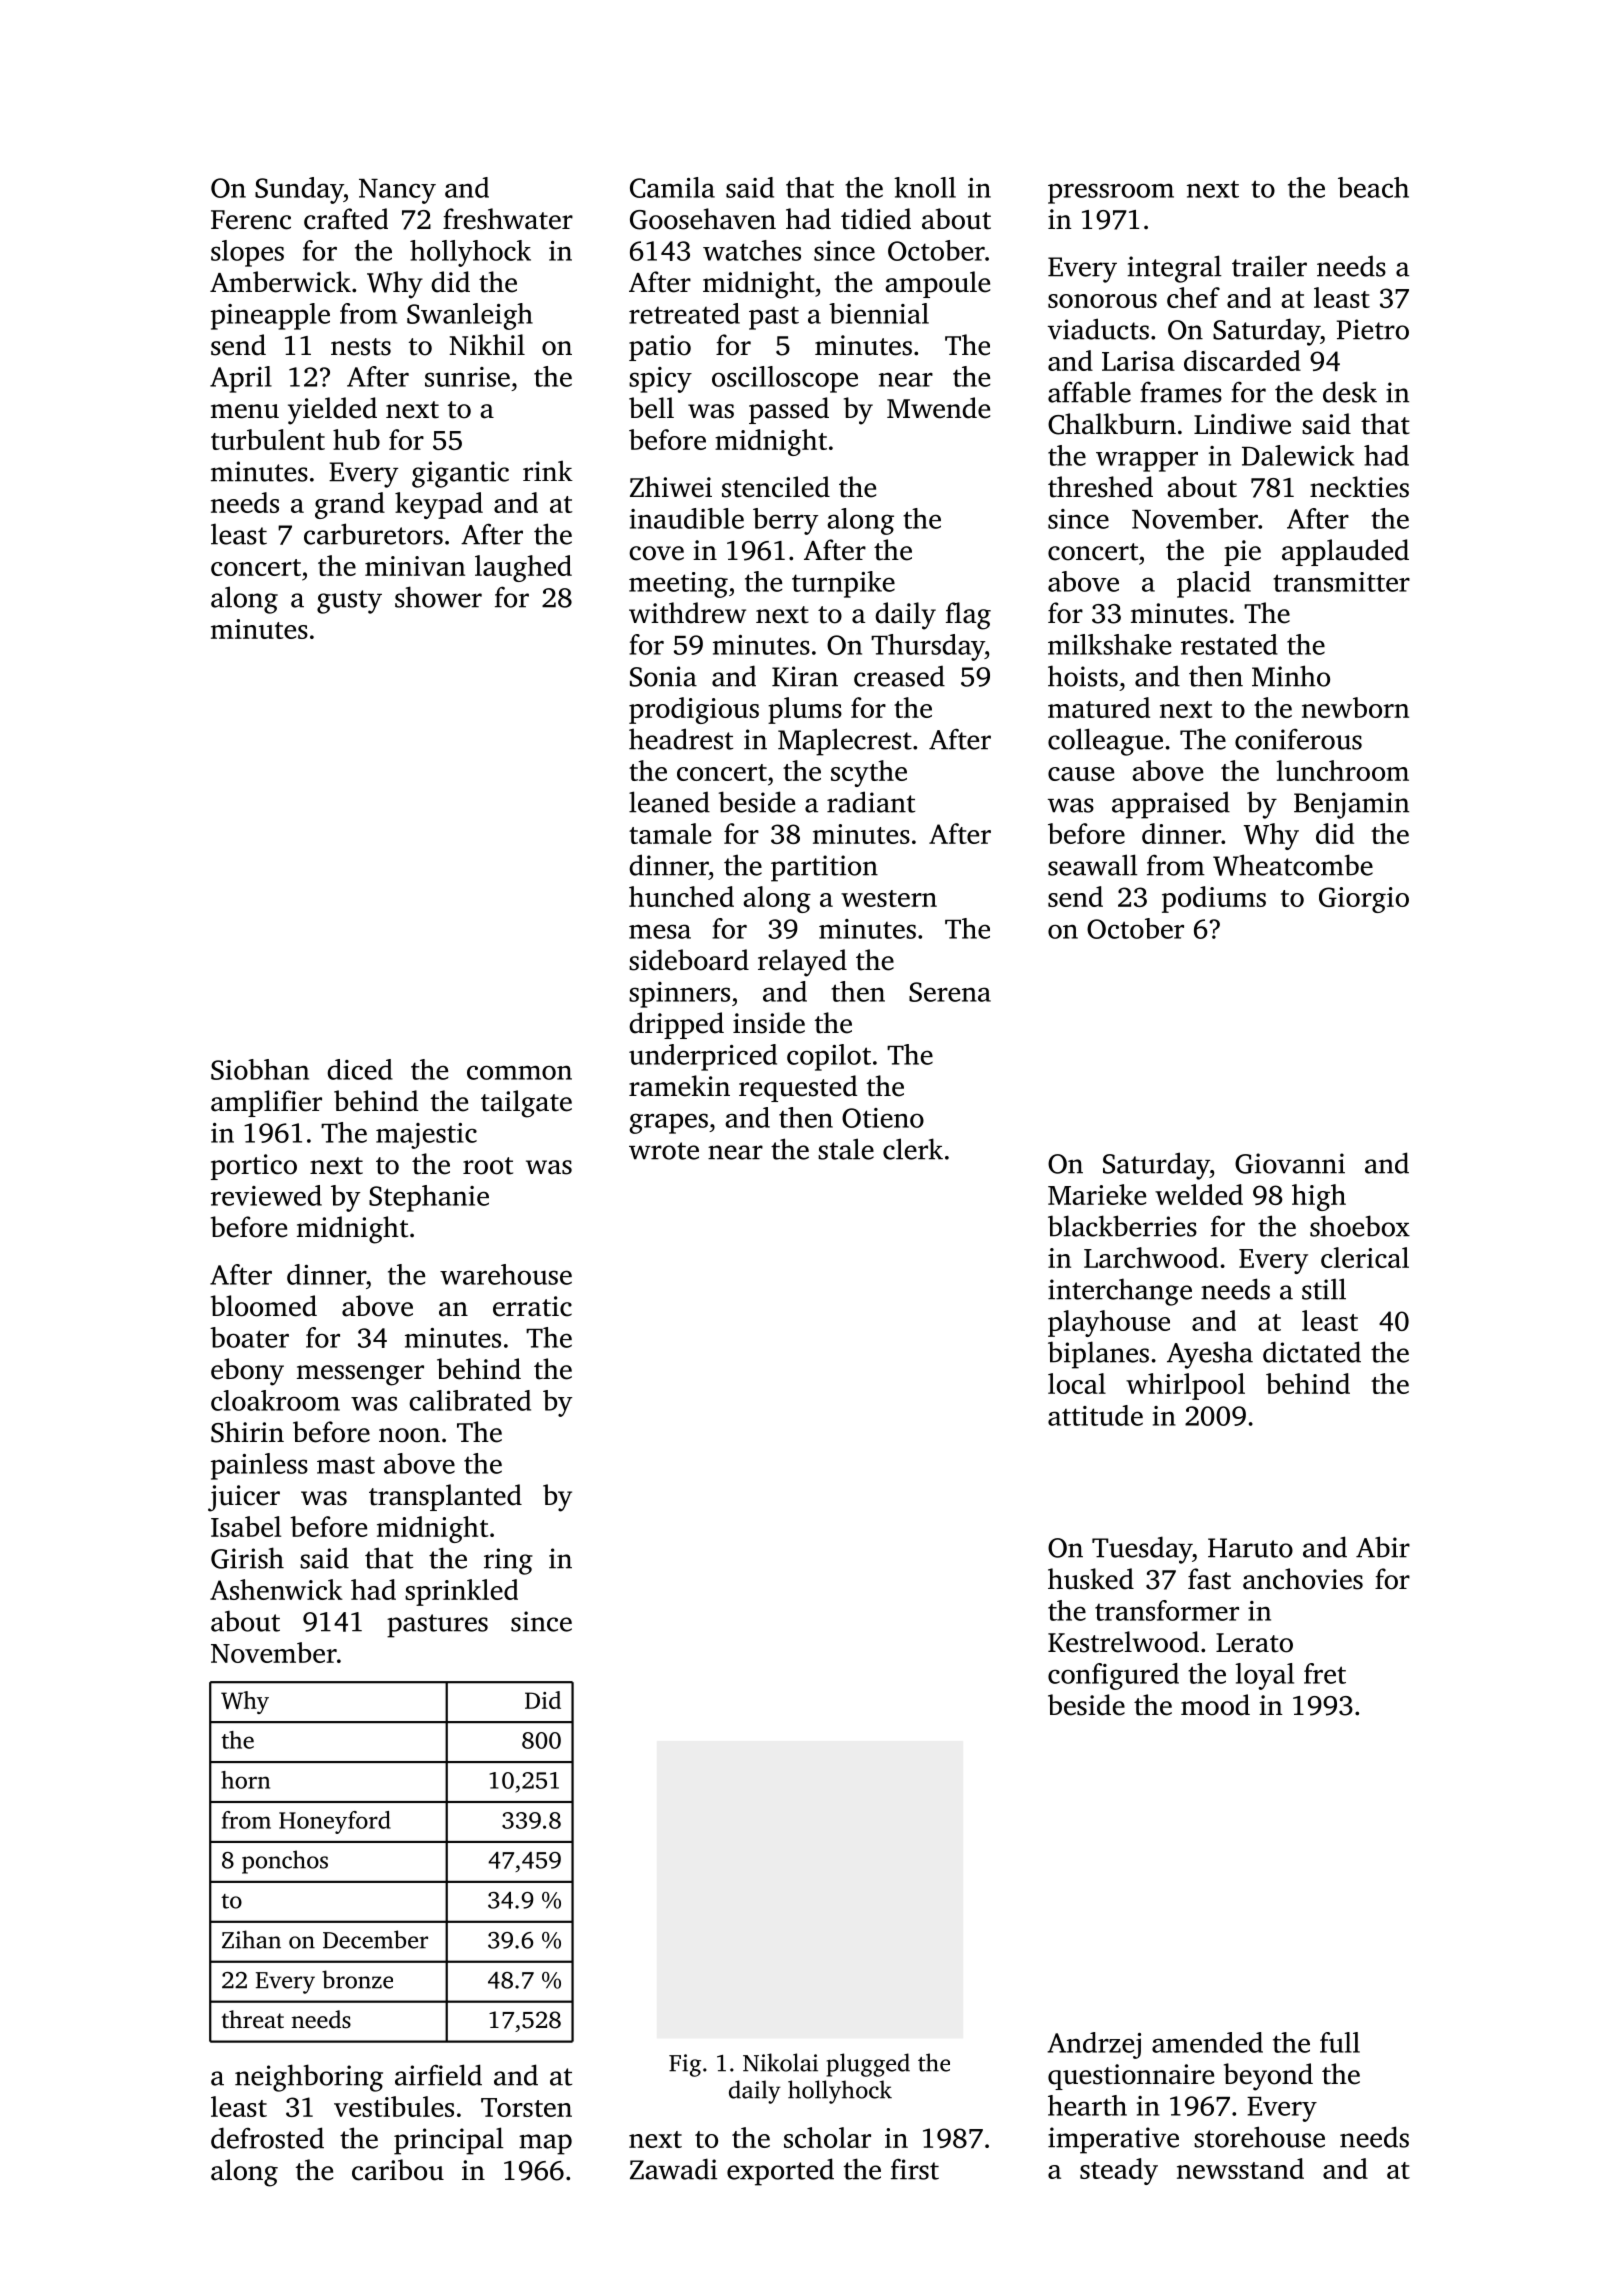 Image resolution: width=1620 pixels, height=2292 pixels. I want to click on Nikhil, so click(487, 344).
